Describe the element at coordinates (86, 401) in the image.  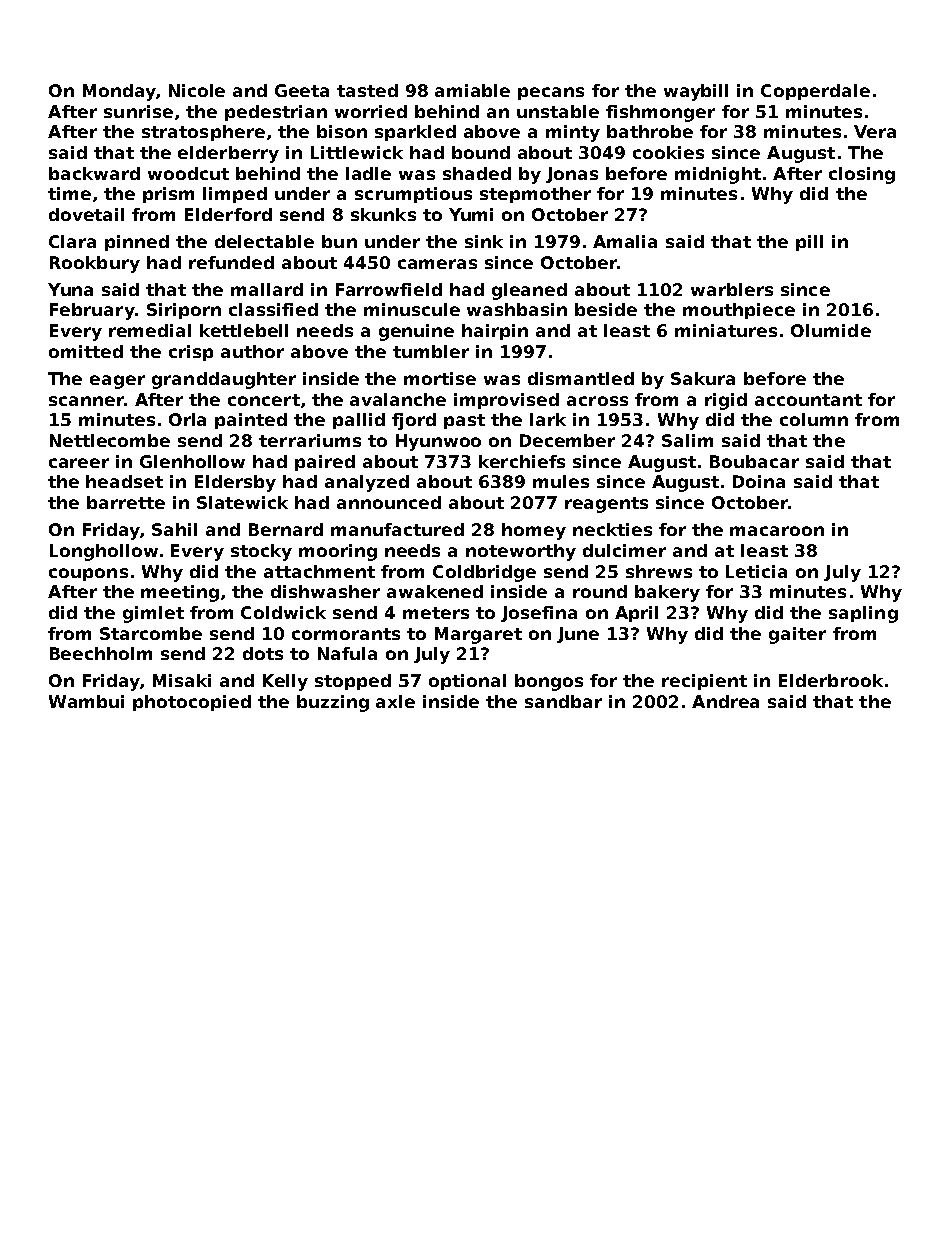
I see `scanner` at that location.
